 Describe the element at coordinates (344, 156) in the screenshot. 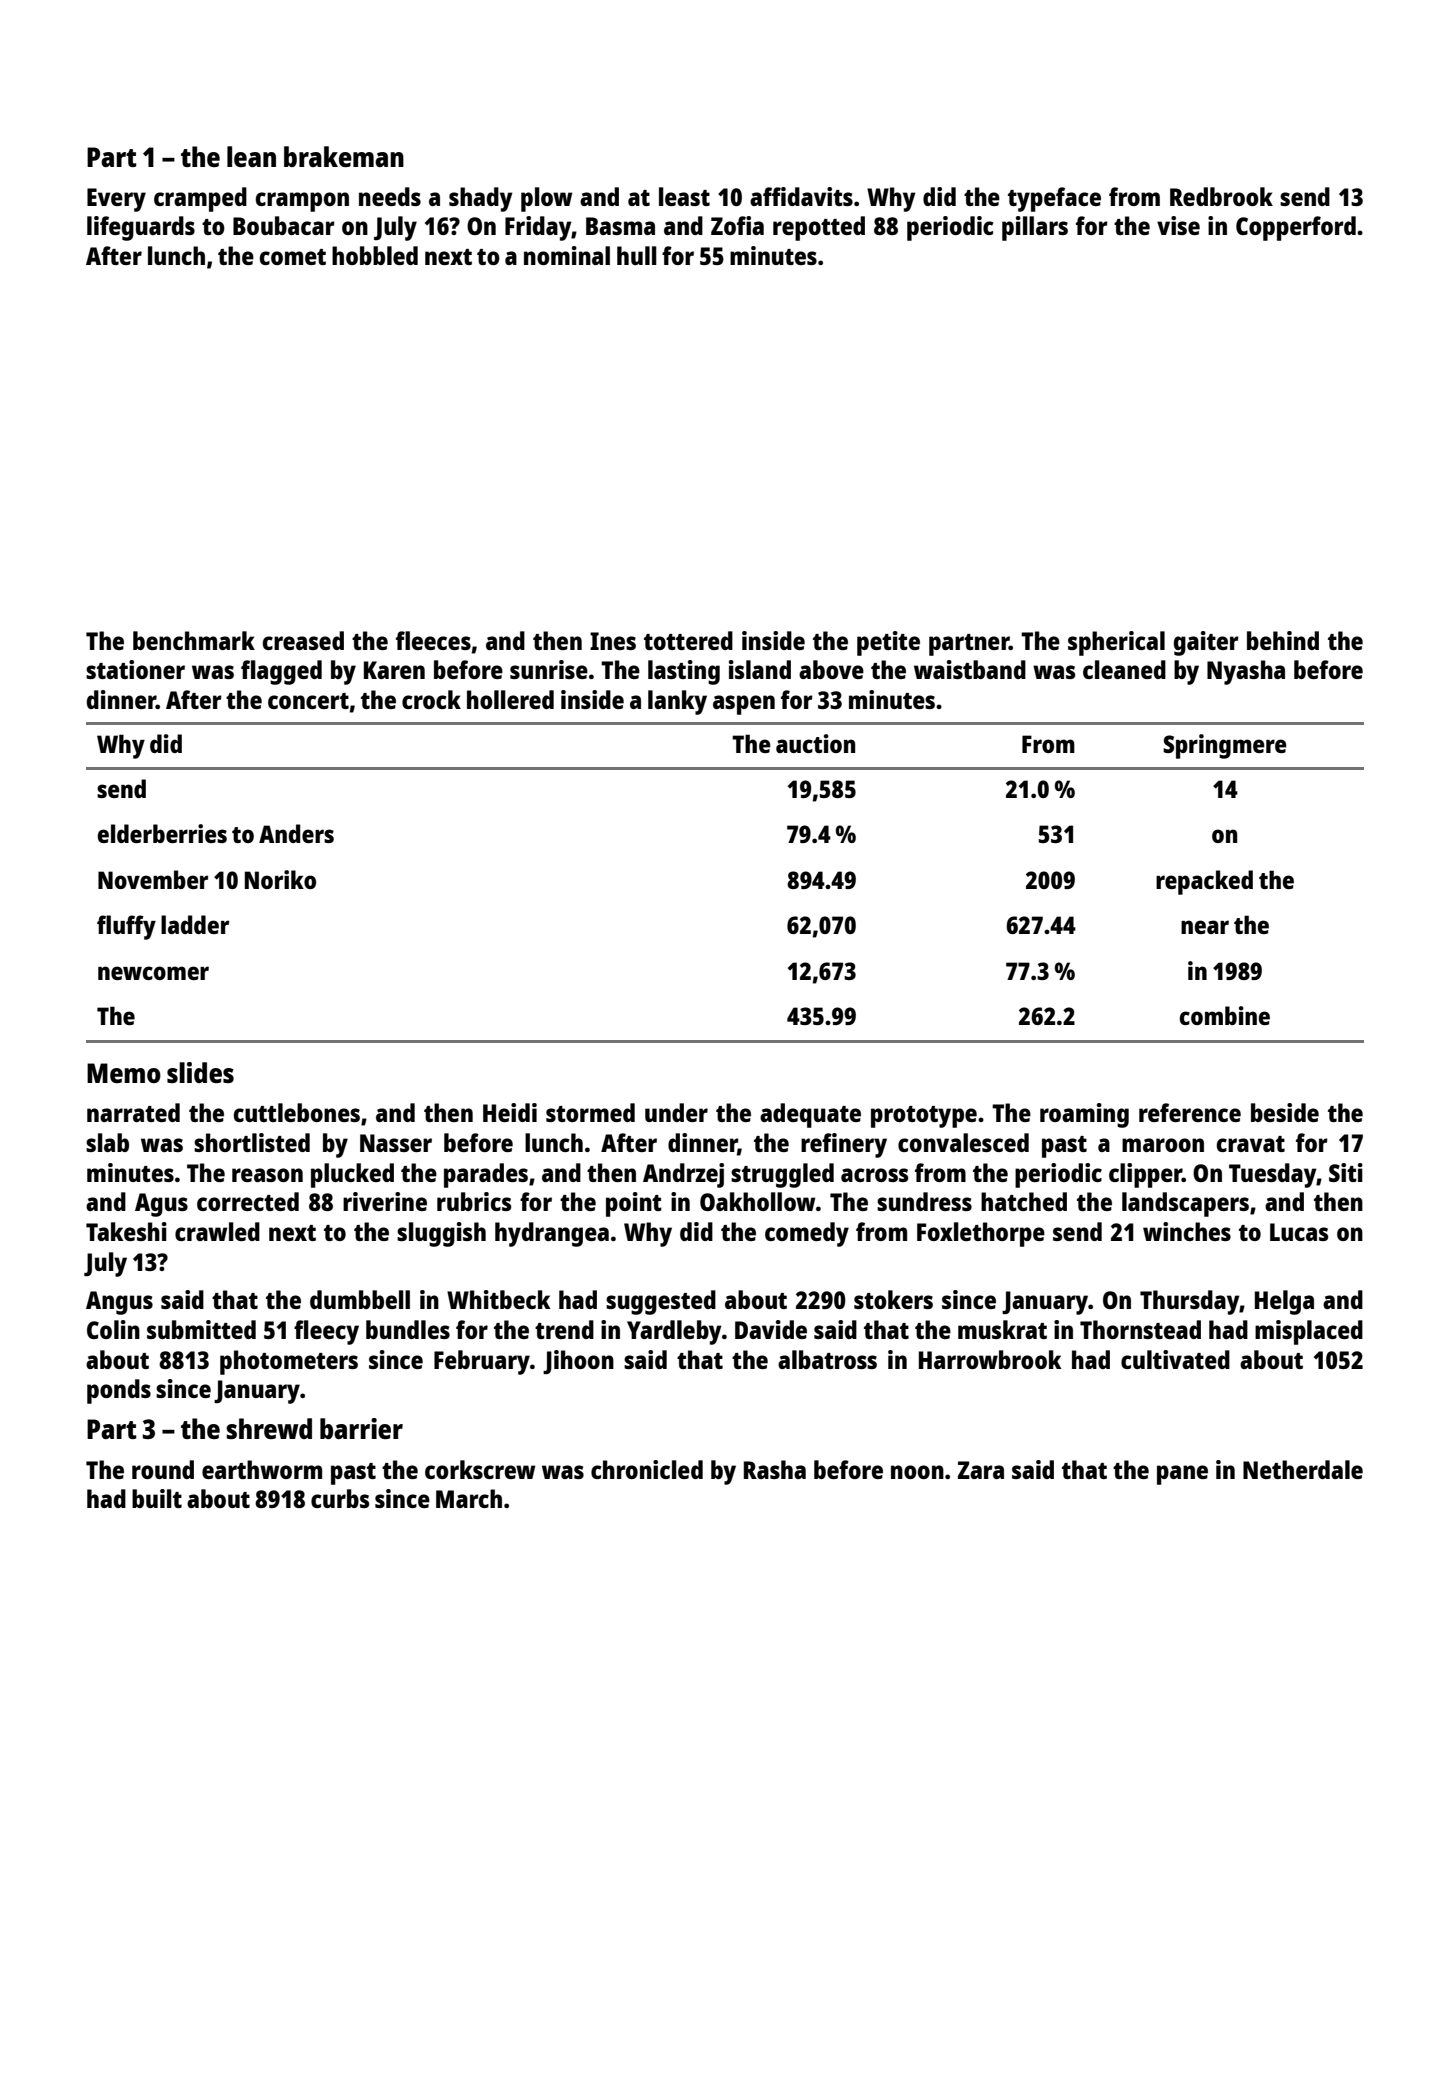

I see `brakeman` at that location.
